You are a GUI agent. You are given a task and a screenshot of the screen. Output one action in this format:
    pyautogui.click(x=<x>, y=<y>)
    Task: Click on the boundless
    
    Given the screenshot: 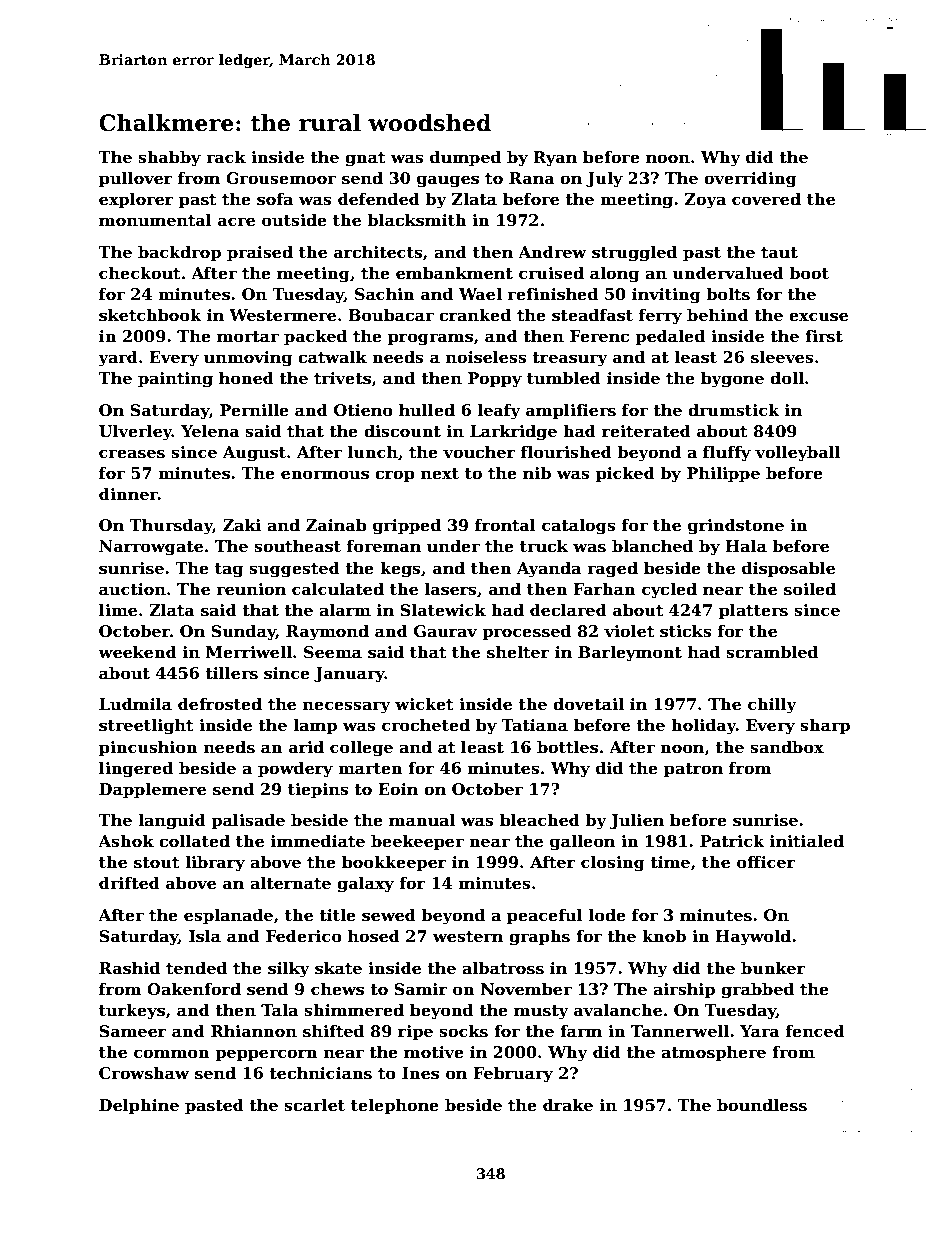 What is the action you would take?
    pyautogui.click(x=762, y=1105)
